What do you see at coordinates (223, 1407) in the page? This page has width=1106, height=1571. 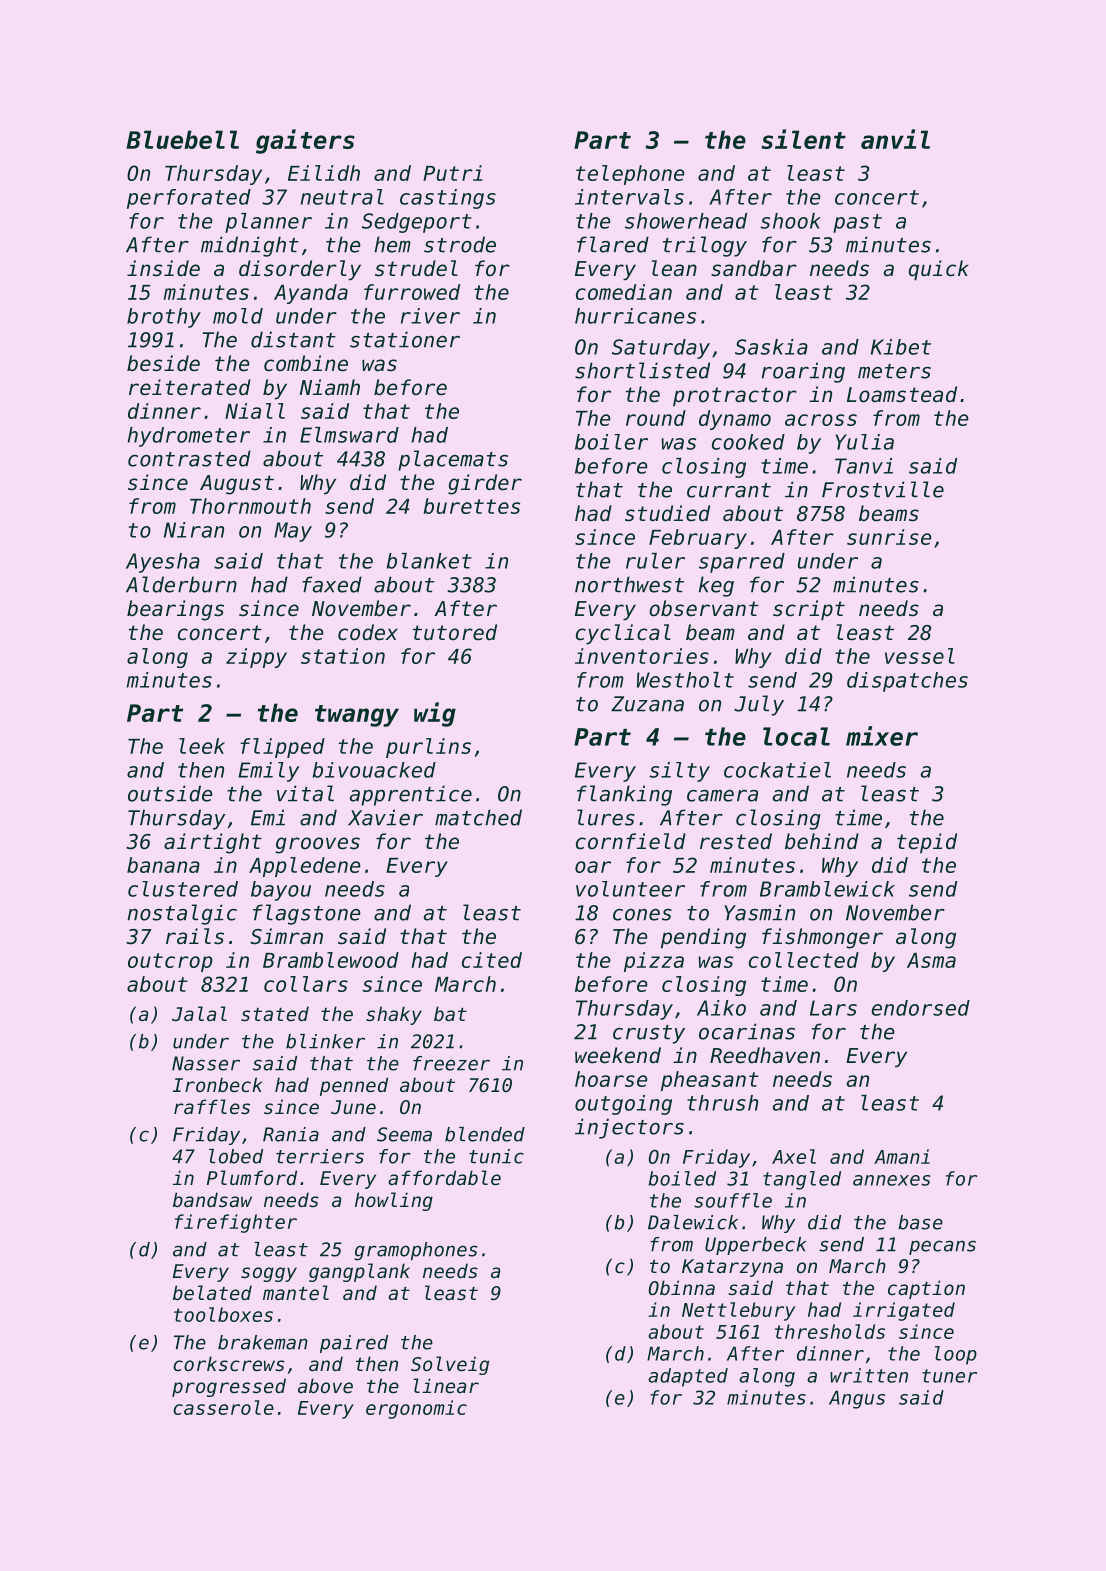 I see `casserole` at bounding box center [223, 1407].
